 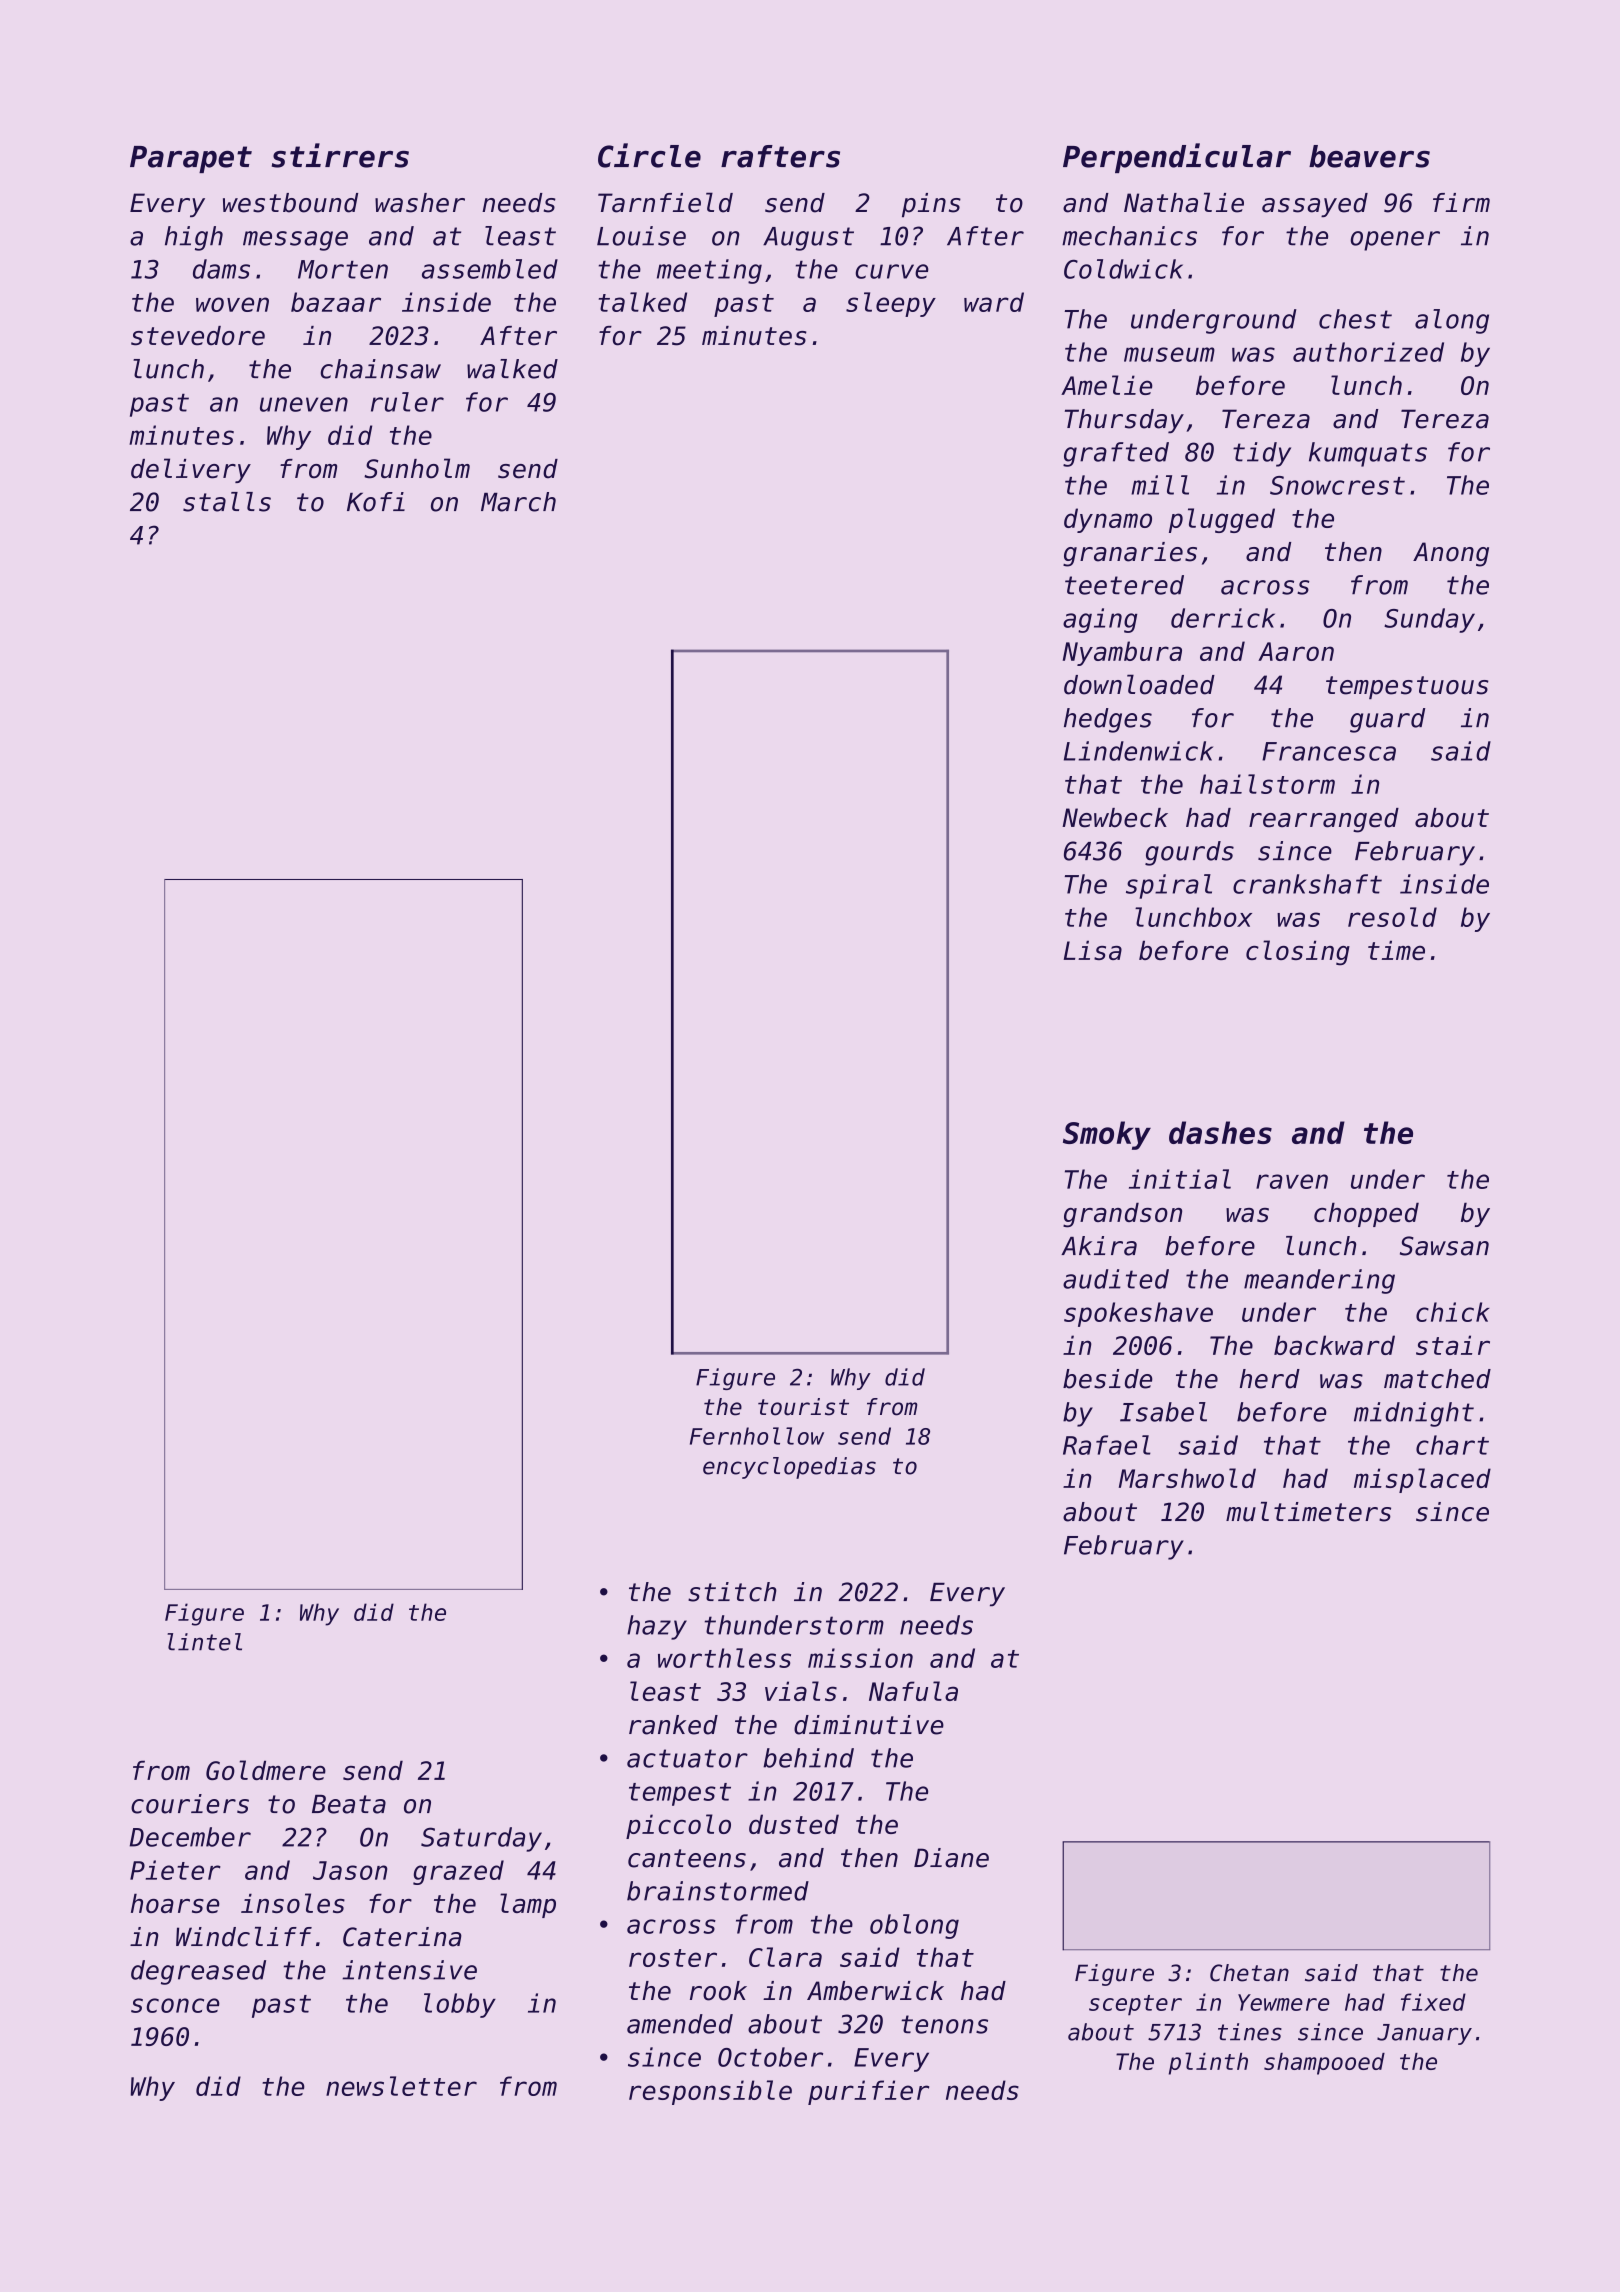 I want to click on Amberwick, so click(x=875, y=1991).
